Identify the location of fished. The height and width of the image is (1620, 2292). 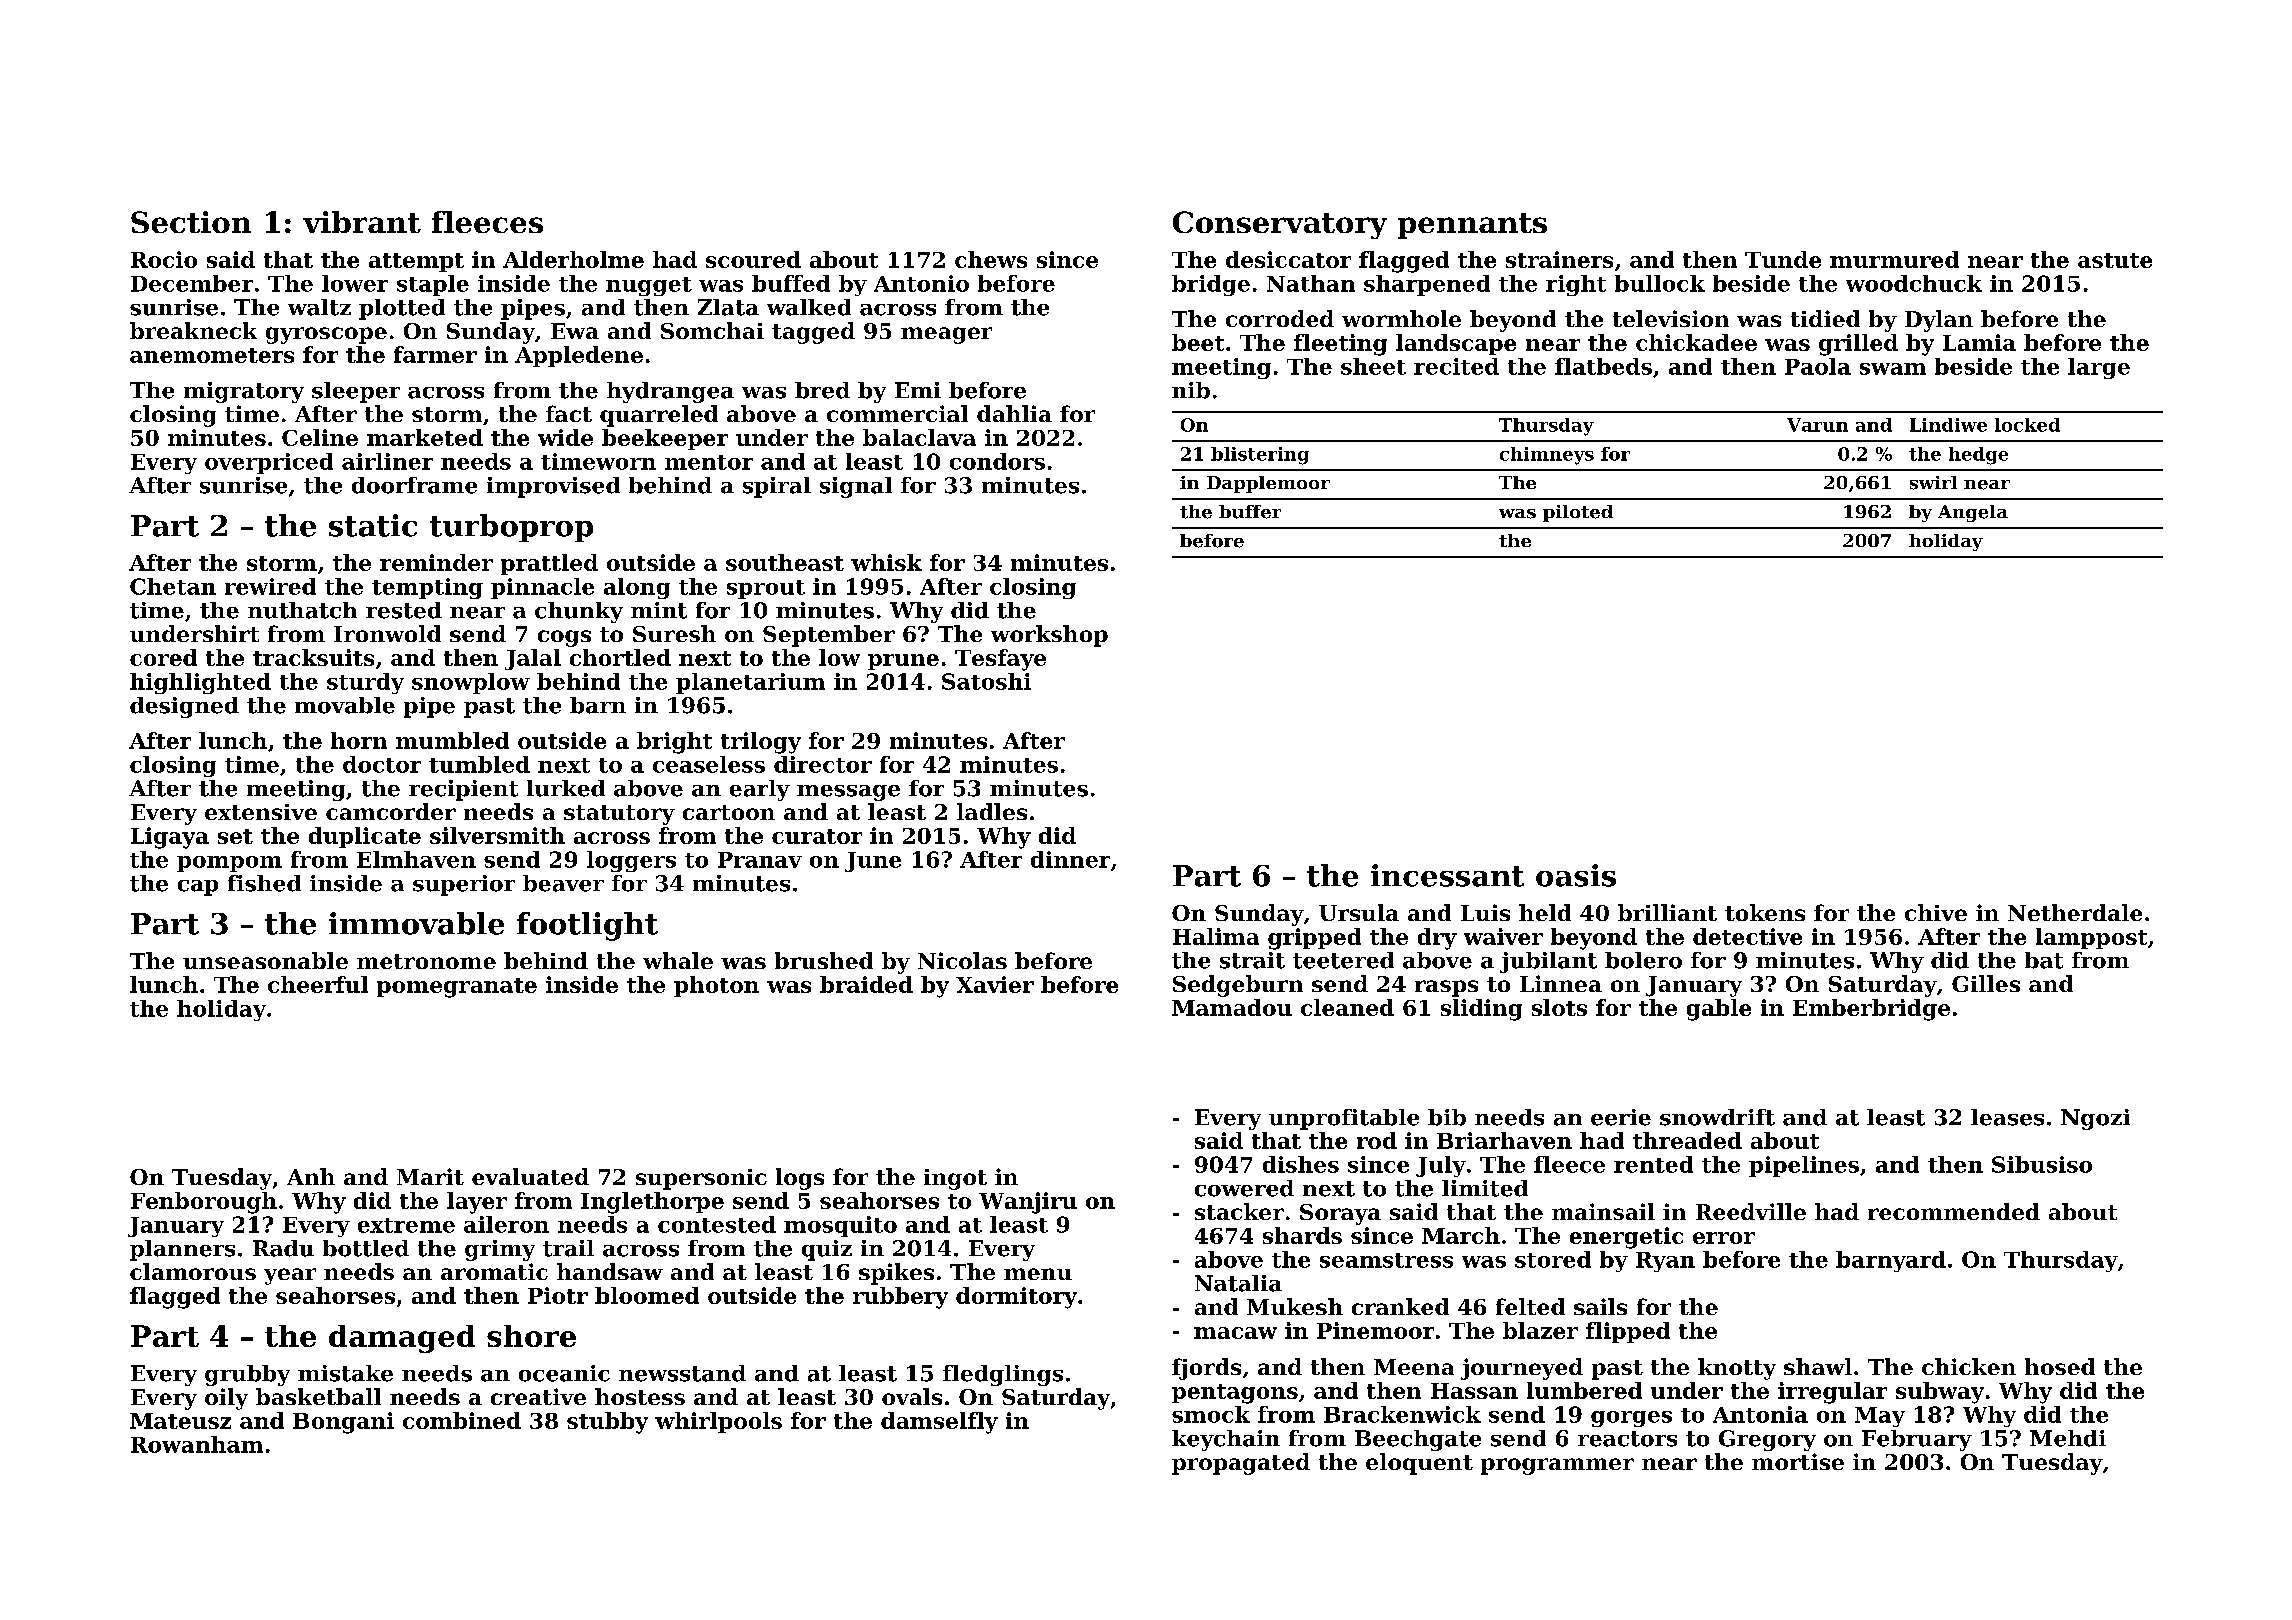
(264, 883).
